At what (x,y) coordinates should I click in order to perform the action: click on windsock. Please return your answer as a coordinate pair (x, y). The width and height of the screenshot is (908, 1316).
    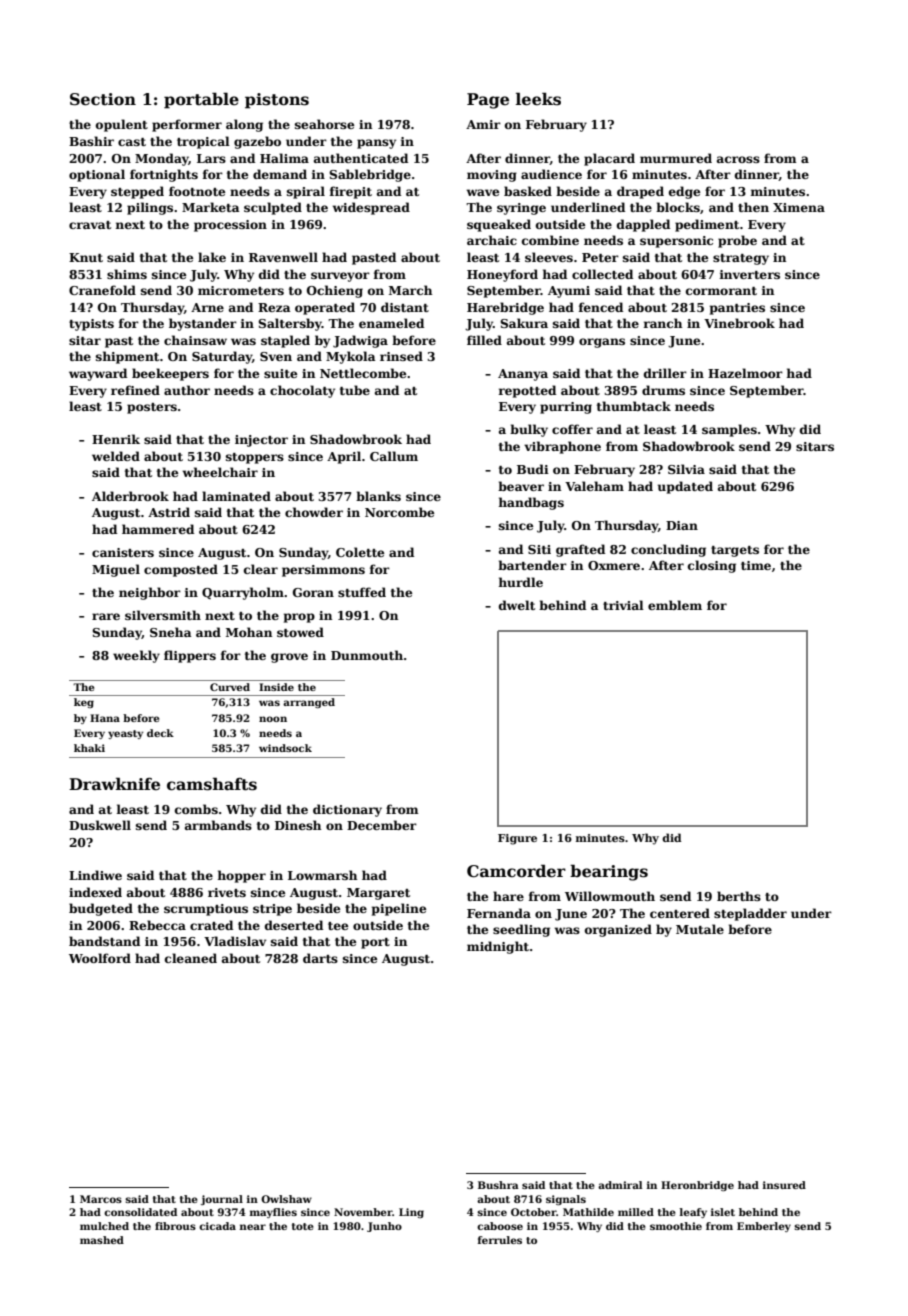
    Looking at the image, I should click on (285, 748).
